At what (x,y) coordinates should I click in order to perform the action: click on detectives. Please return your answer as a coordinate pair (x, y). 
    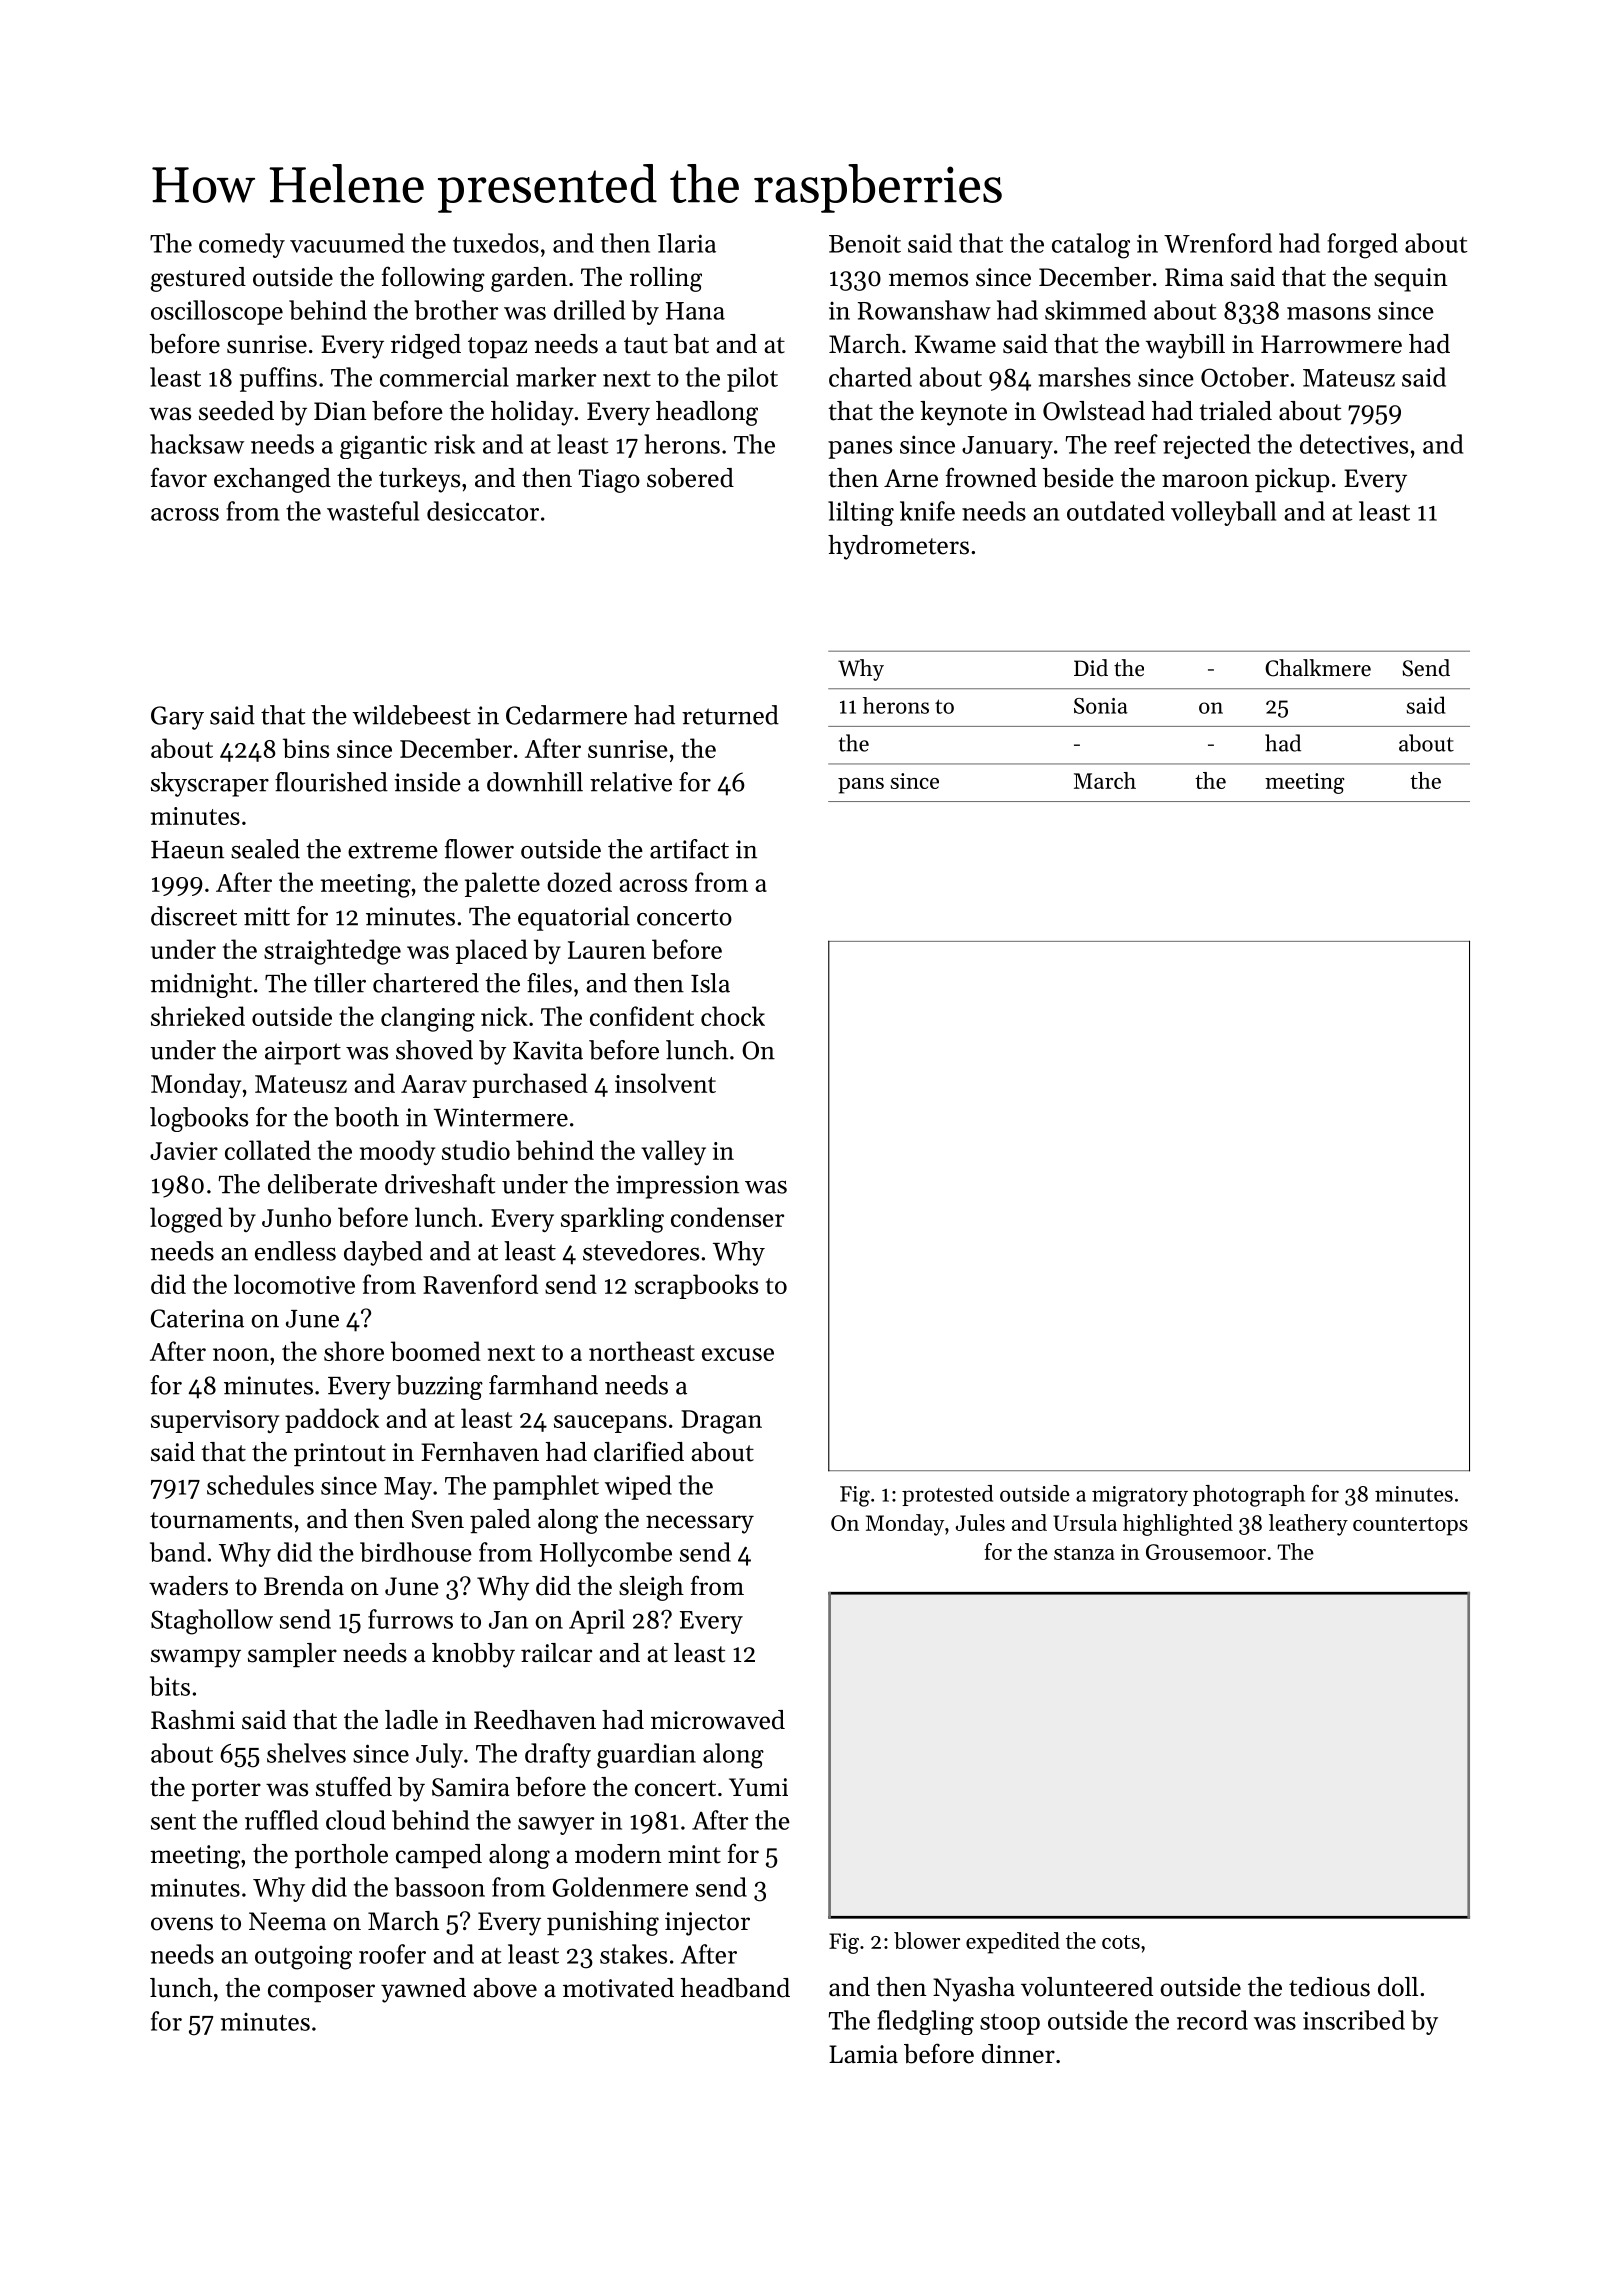
    Looking at the image, I should click on (1354, 444).
